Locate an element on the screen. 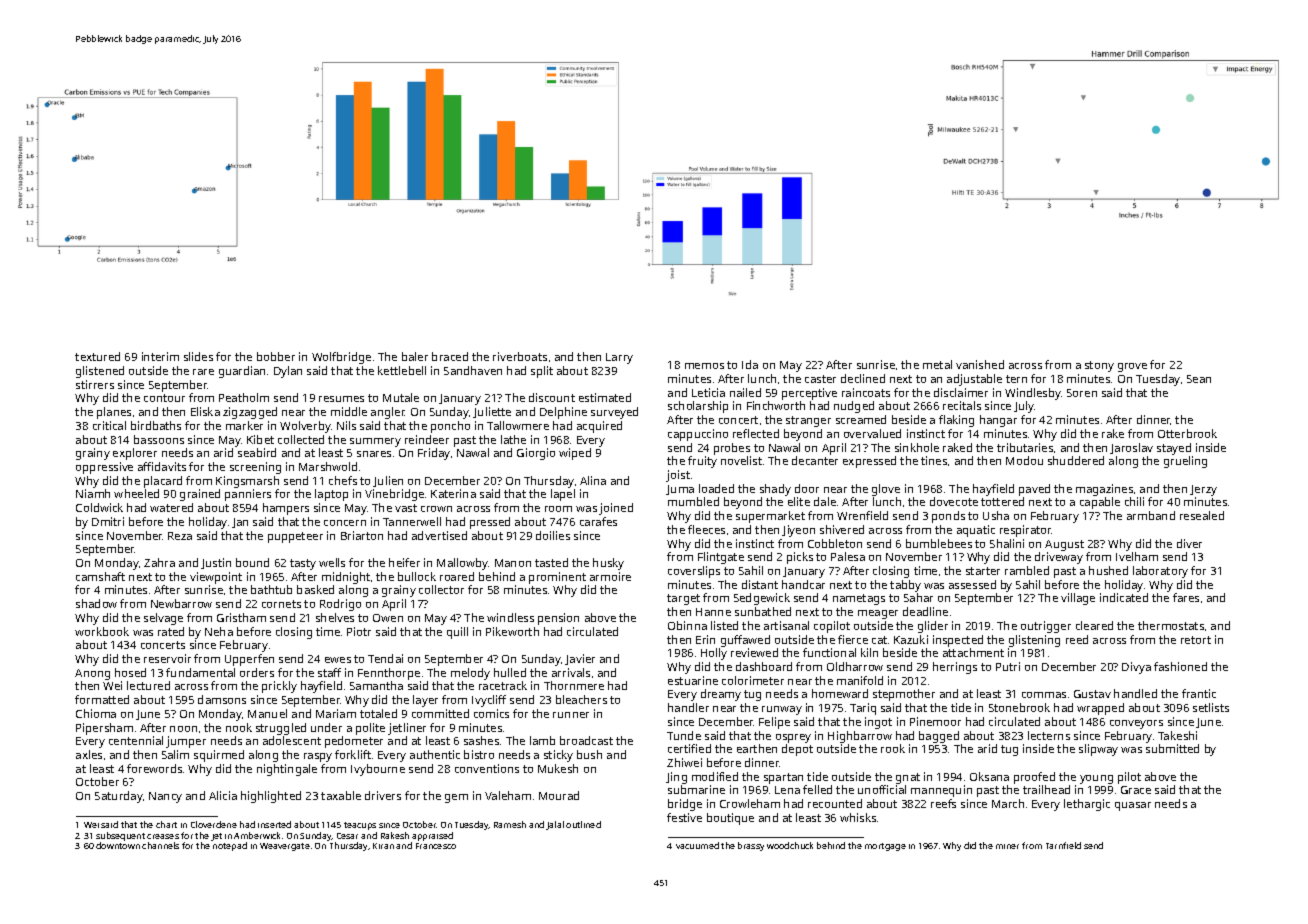 The image size is (1308, 924). fares is located at coordinates (1186, 597).
